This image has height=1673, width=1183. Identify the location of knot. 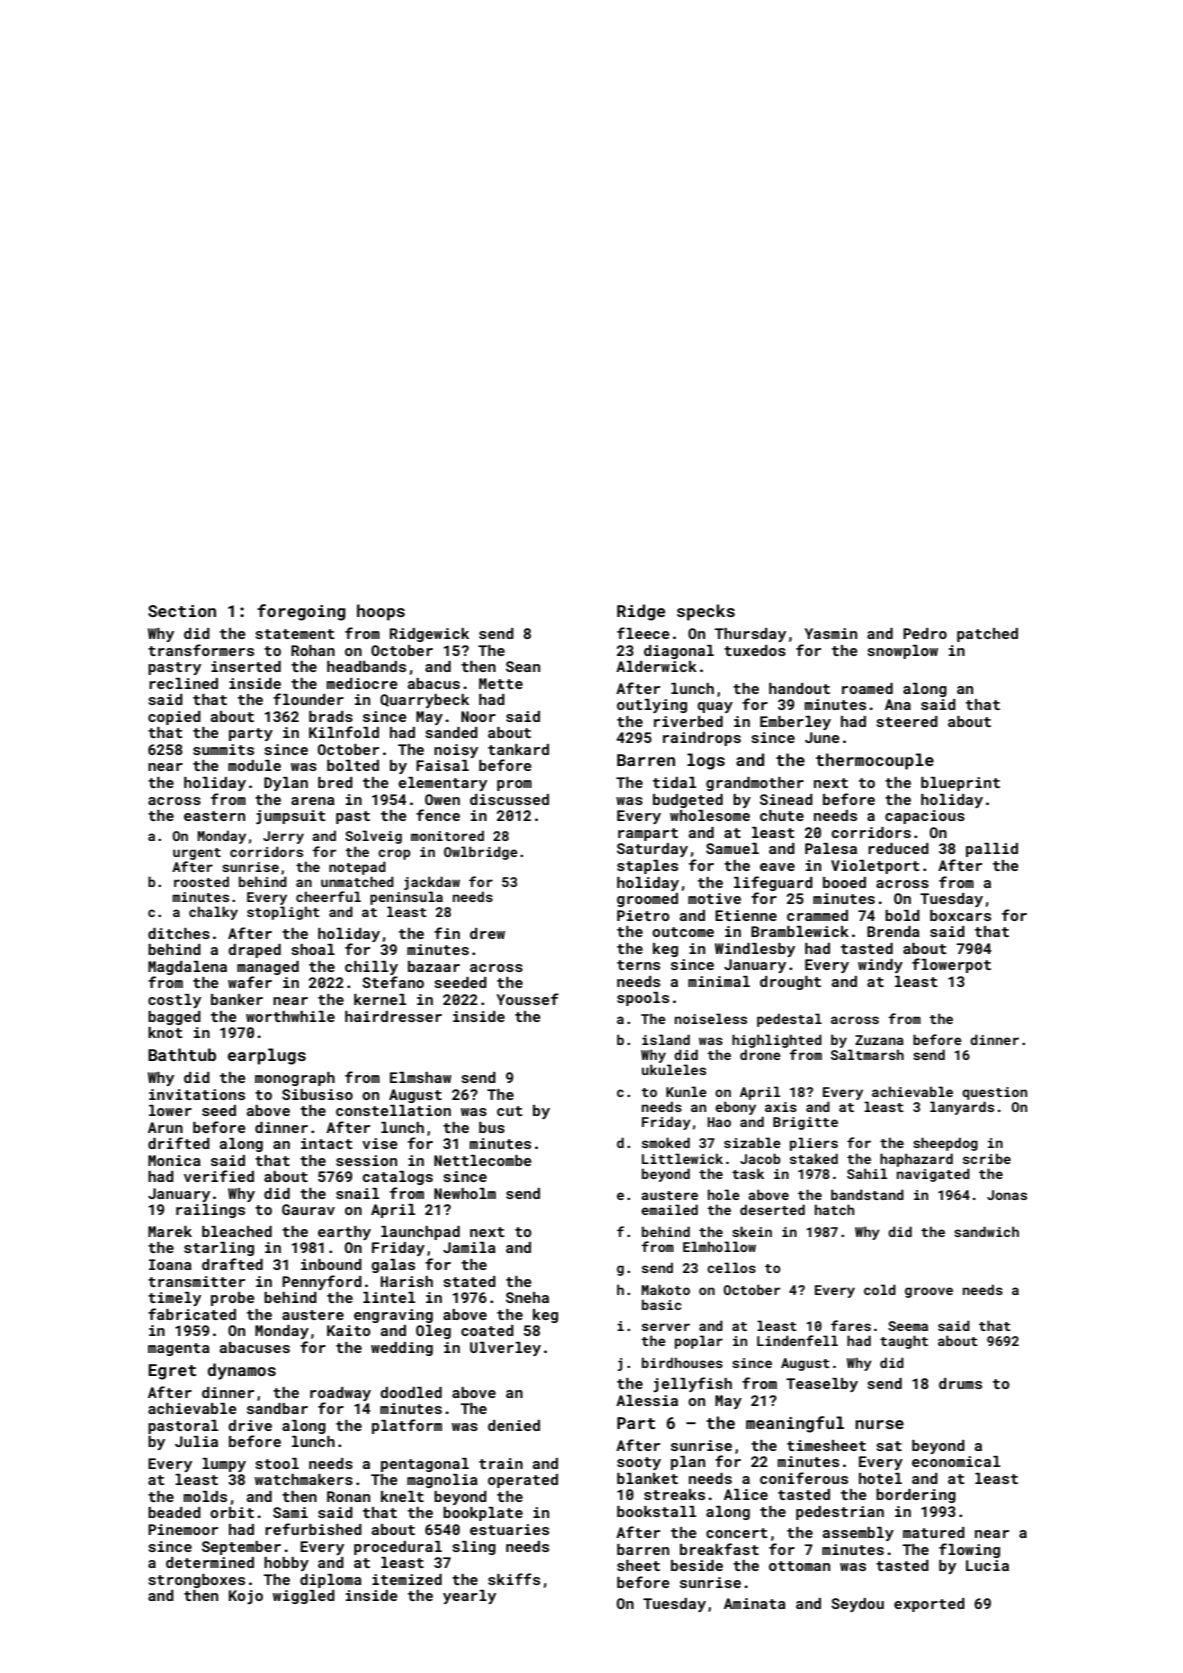
(165, 1032).
